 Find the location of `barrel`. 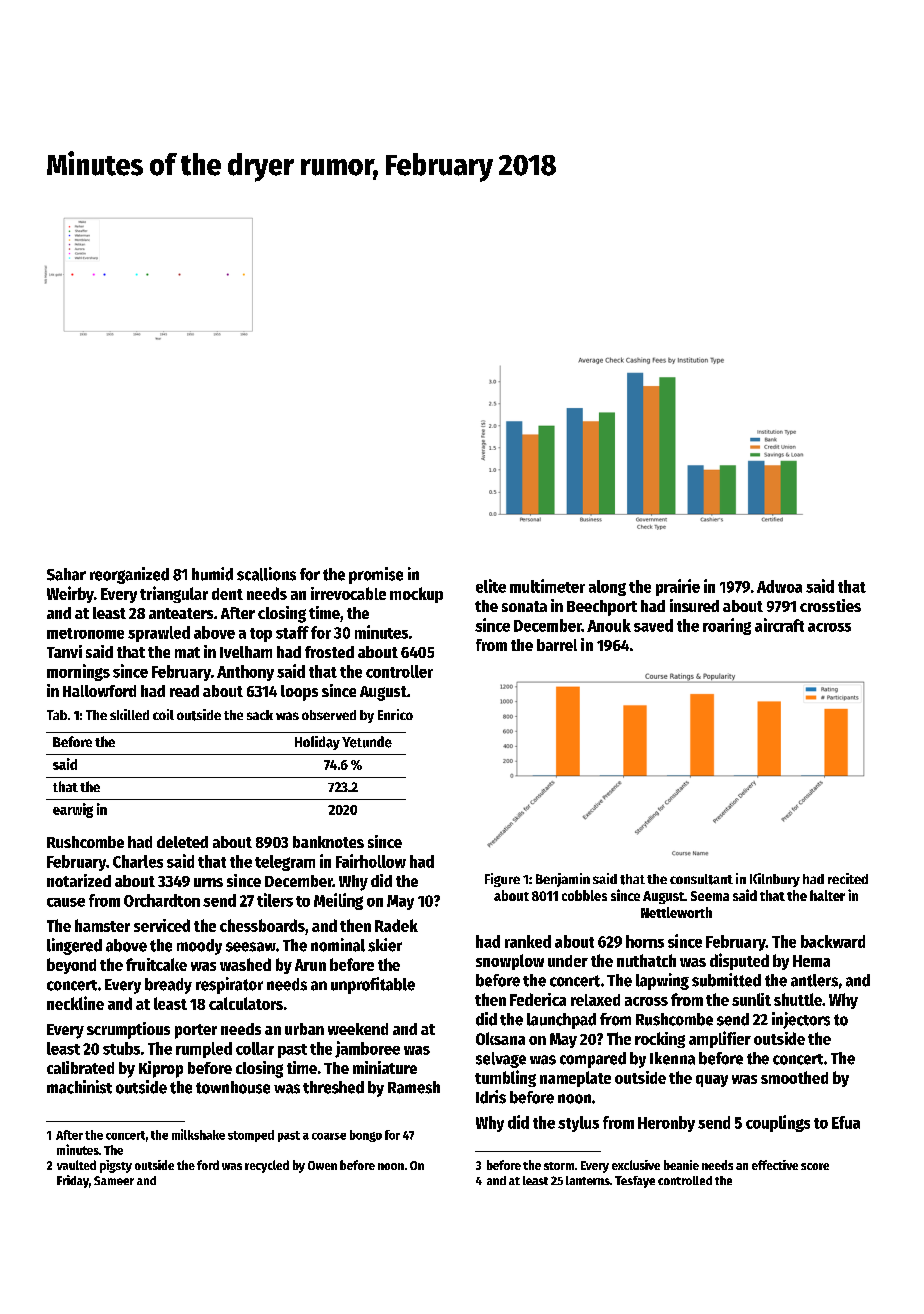

barrel is located at coordinates (557, 645).
